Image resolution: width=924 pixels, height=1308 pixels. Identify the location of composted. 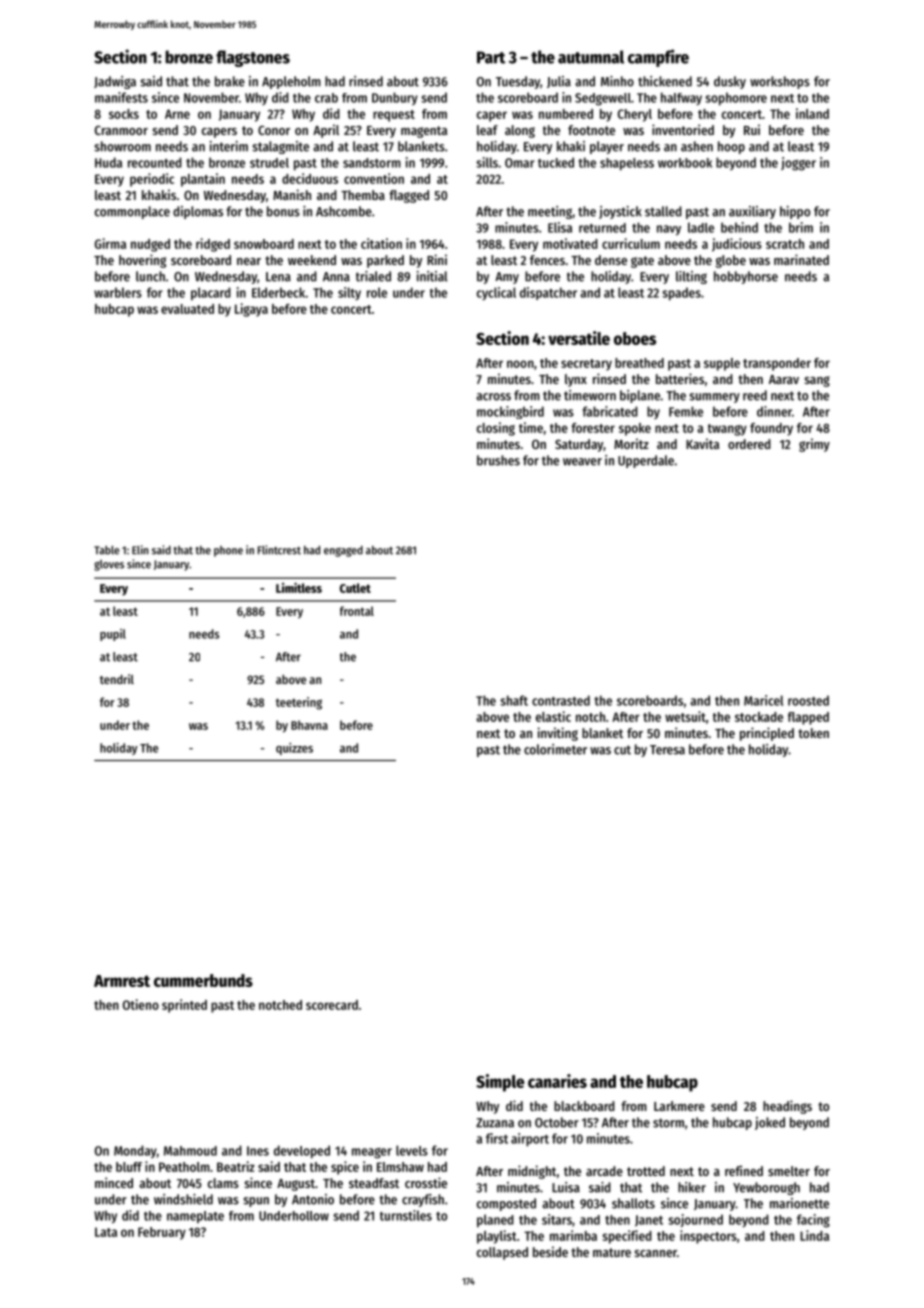
(506, 1204).
